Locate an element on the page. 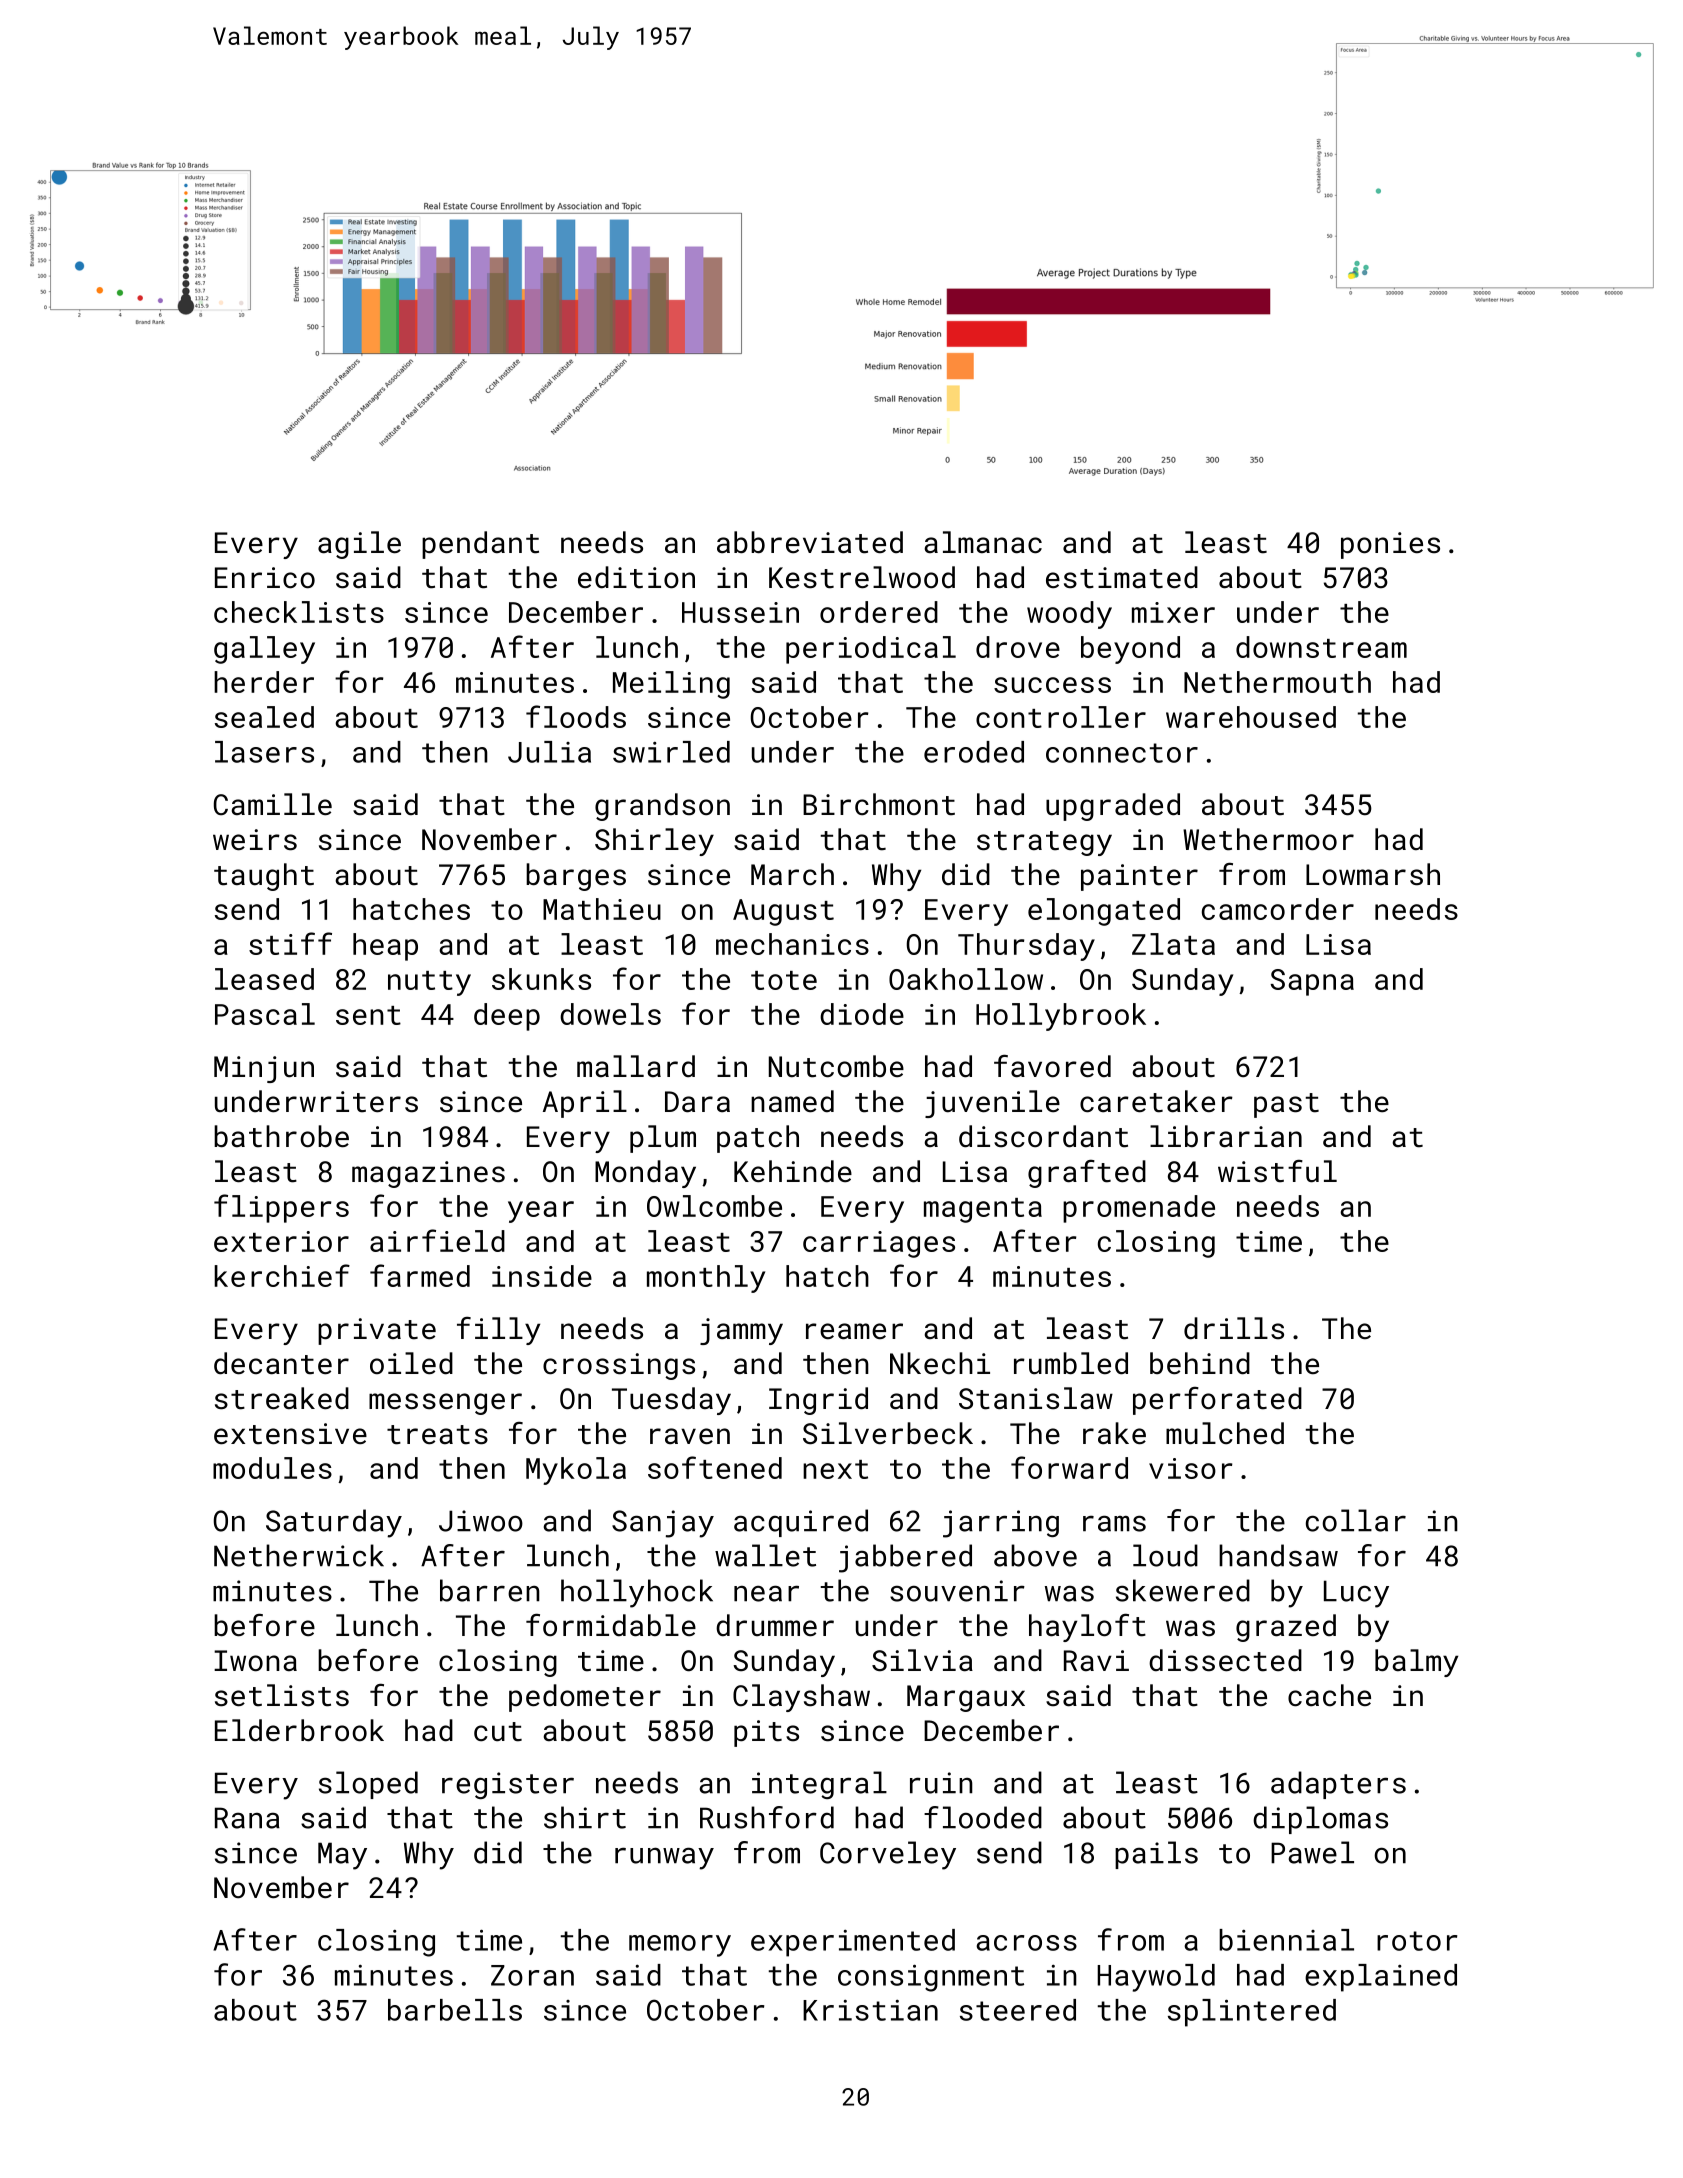  abbreviated is located at coordinates (810, 542).
